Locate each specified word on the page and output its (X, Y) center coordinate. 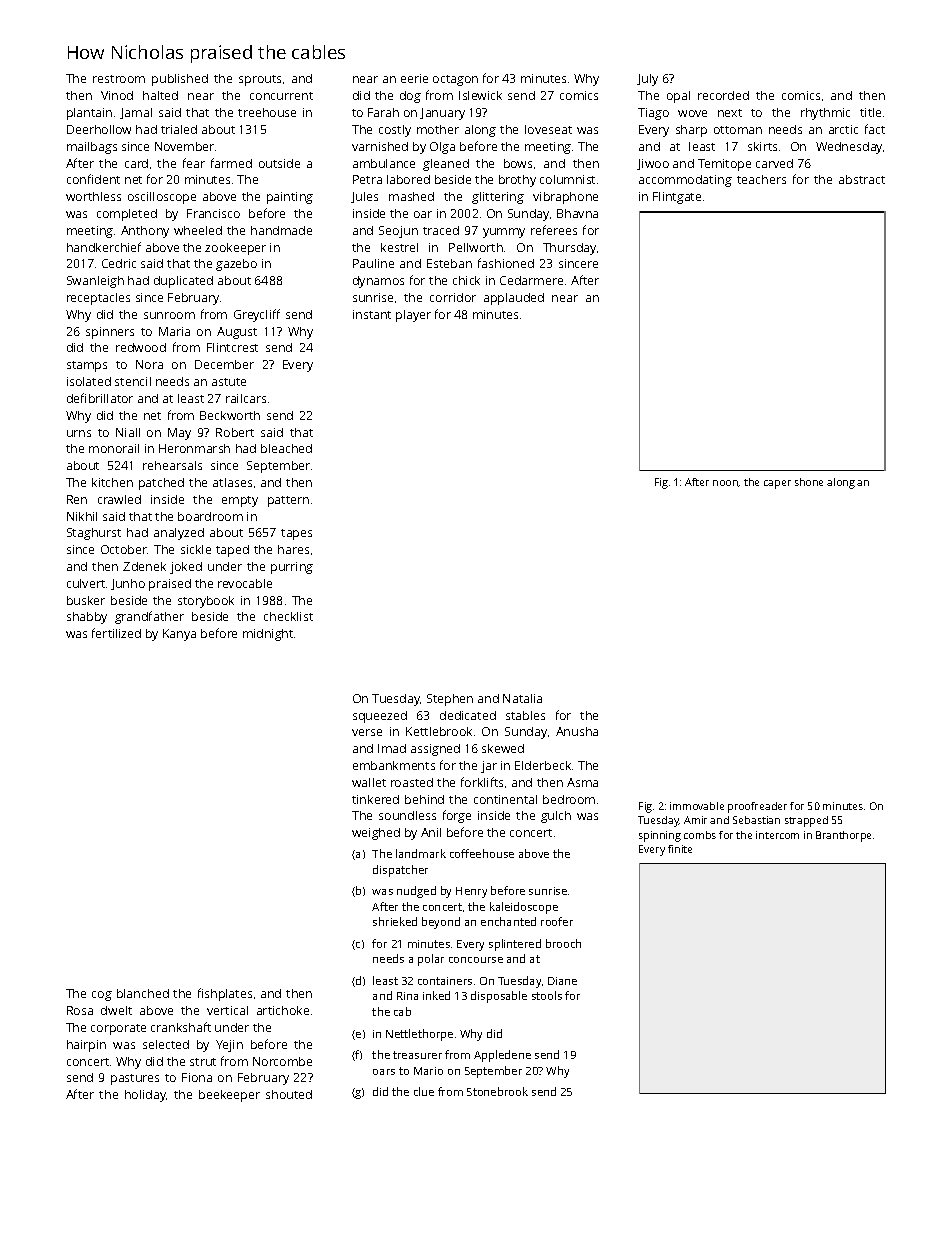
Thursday (569, 249)
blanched (143, 993)
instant (372, 314)
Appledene (502, 1056)
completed (127, 215)
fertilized (116, 633)
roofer (557, 921)
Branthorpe (843, 836)
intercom (777, 835)
